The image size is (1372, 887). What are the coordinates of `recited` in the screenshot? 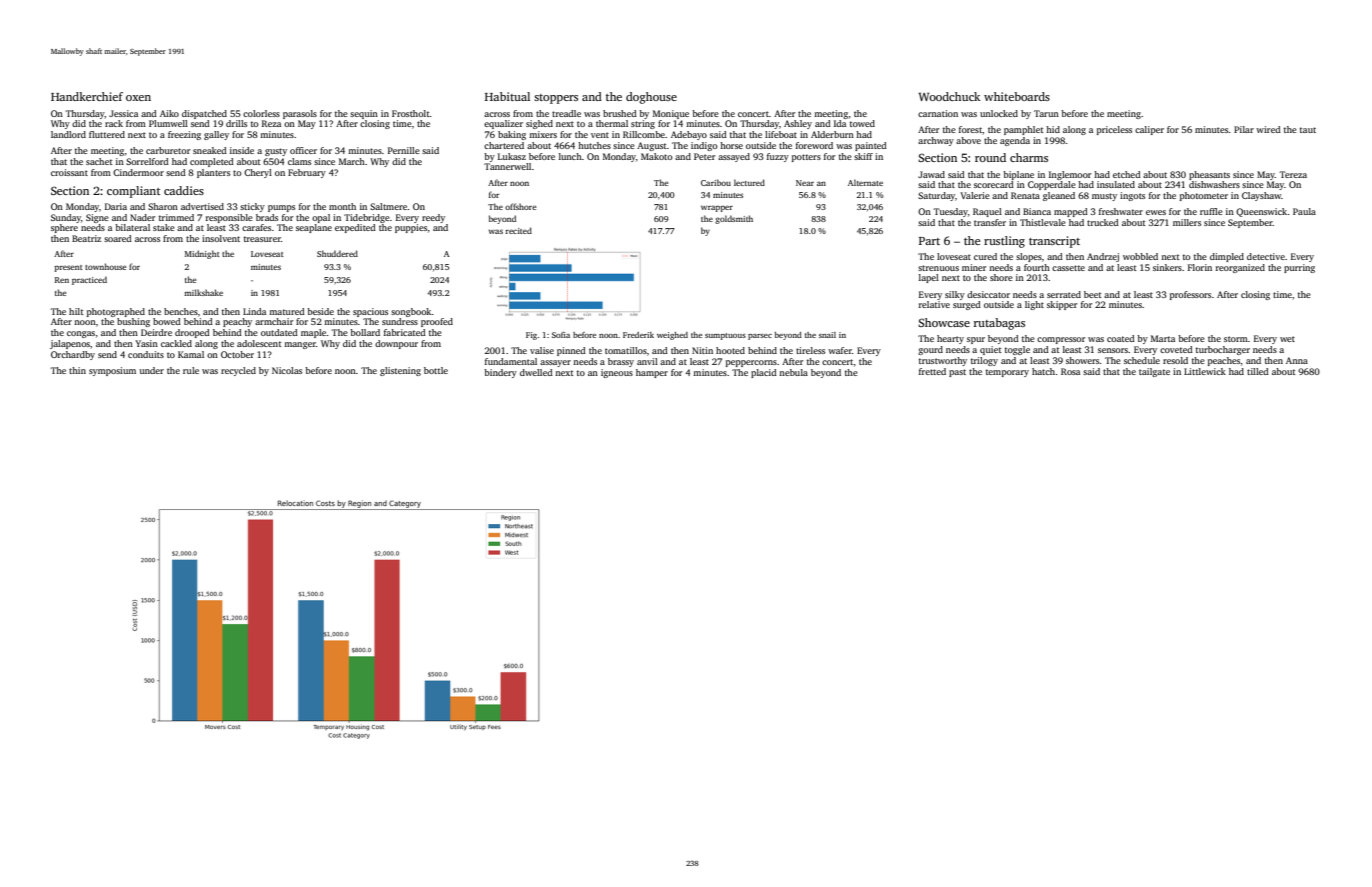 It's located at (518, 230).
